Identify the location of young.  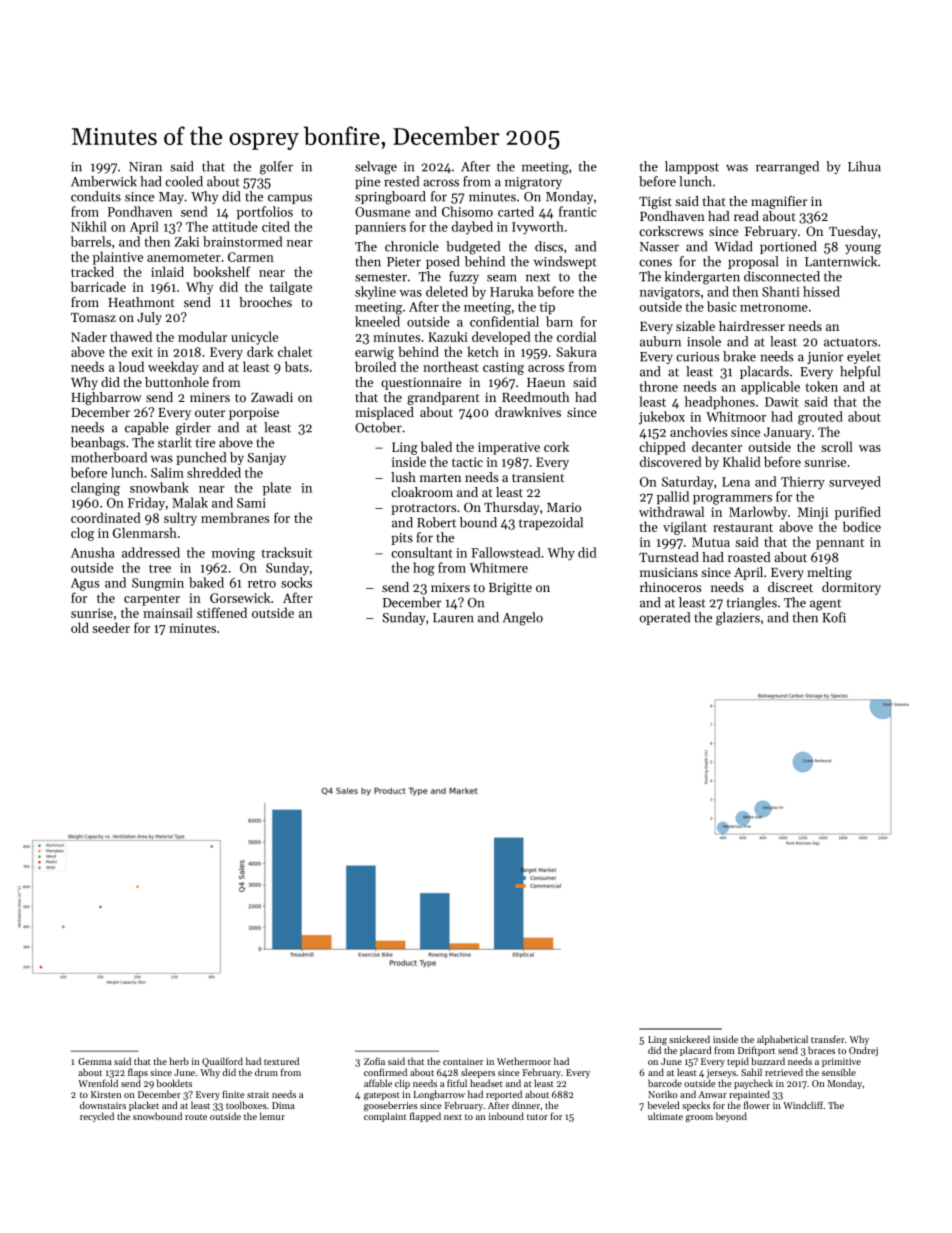
(863, 249).
